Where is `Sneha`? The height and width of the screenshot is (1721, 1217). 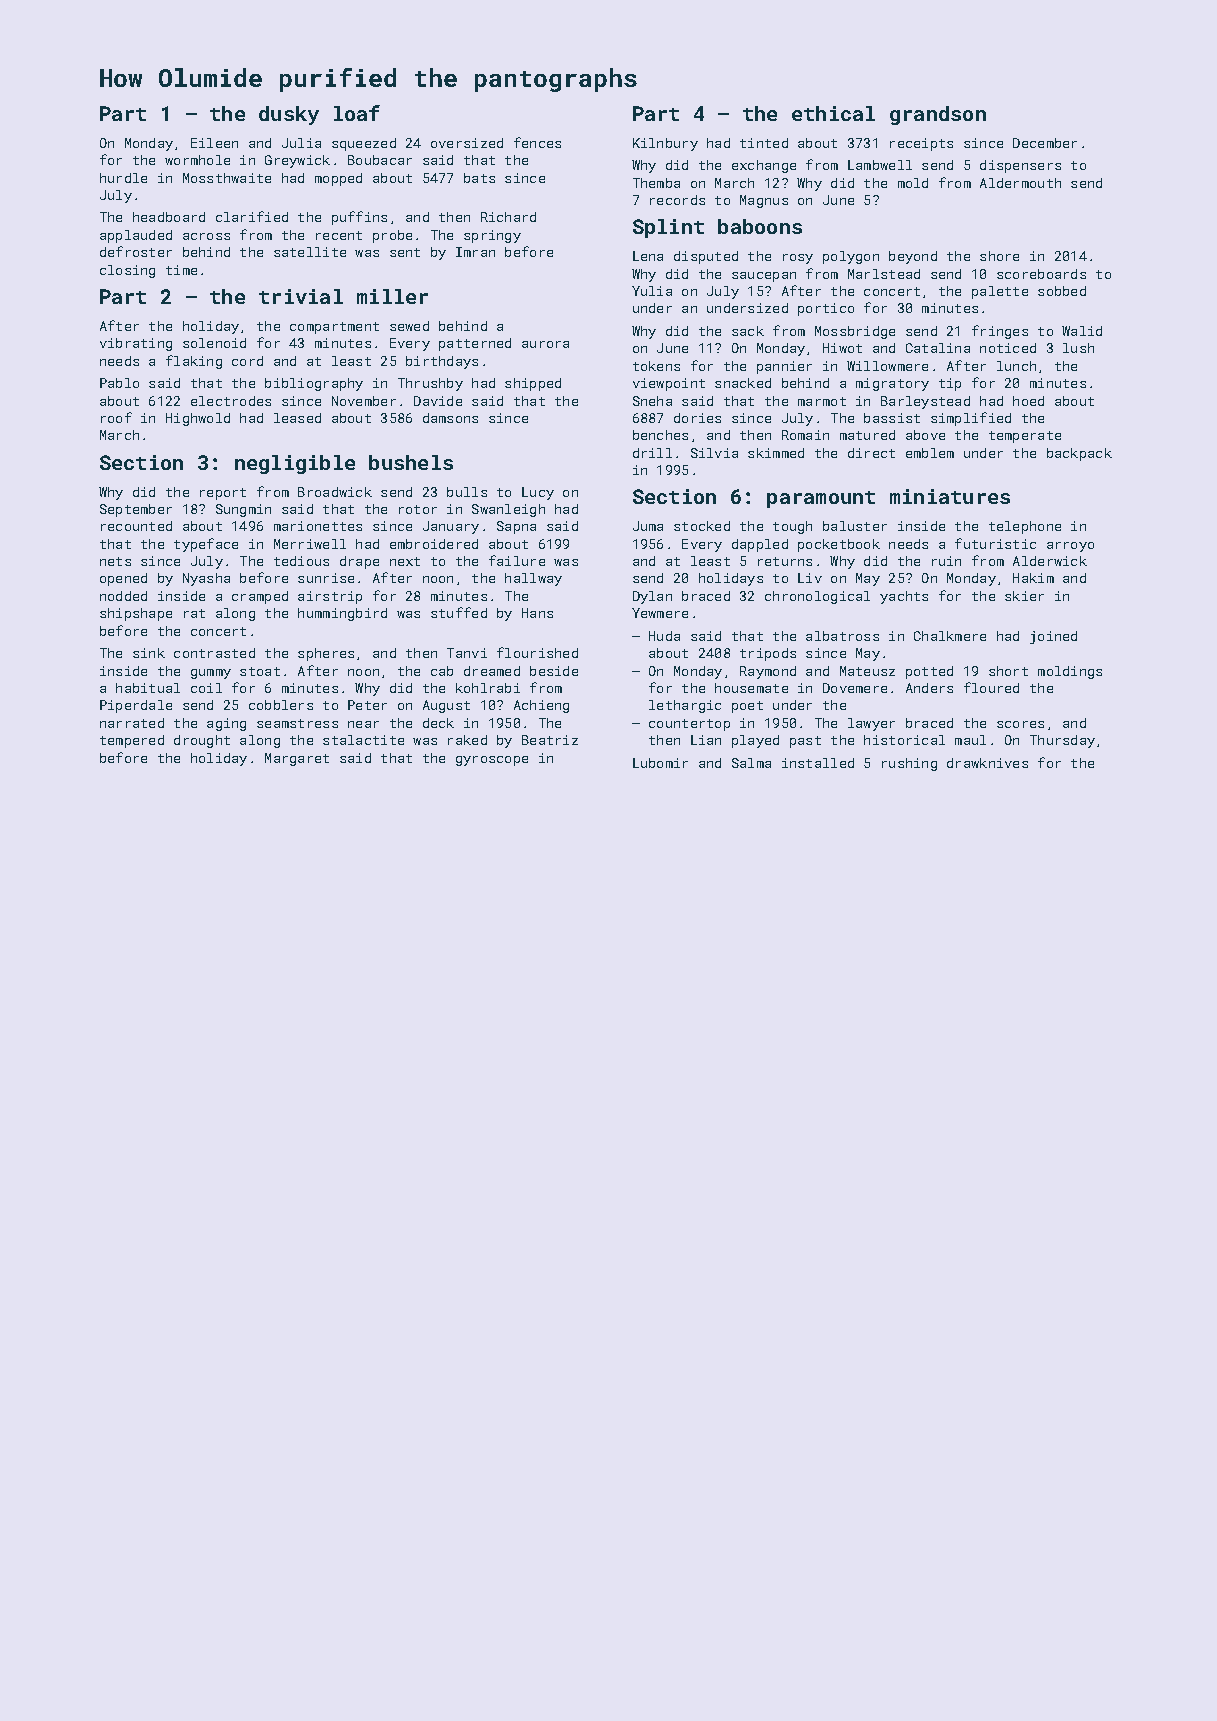
Sneha is located at coordinates (652, 401).
